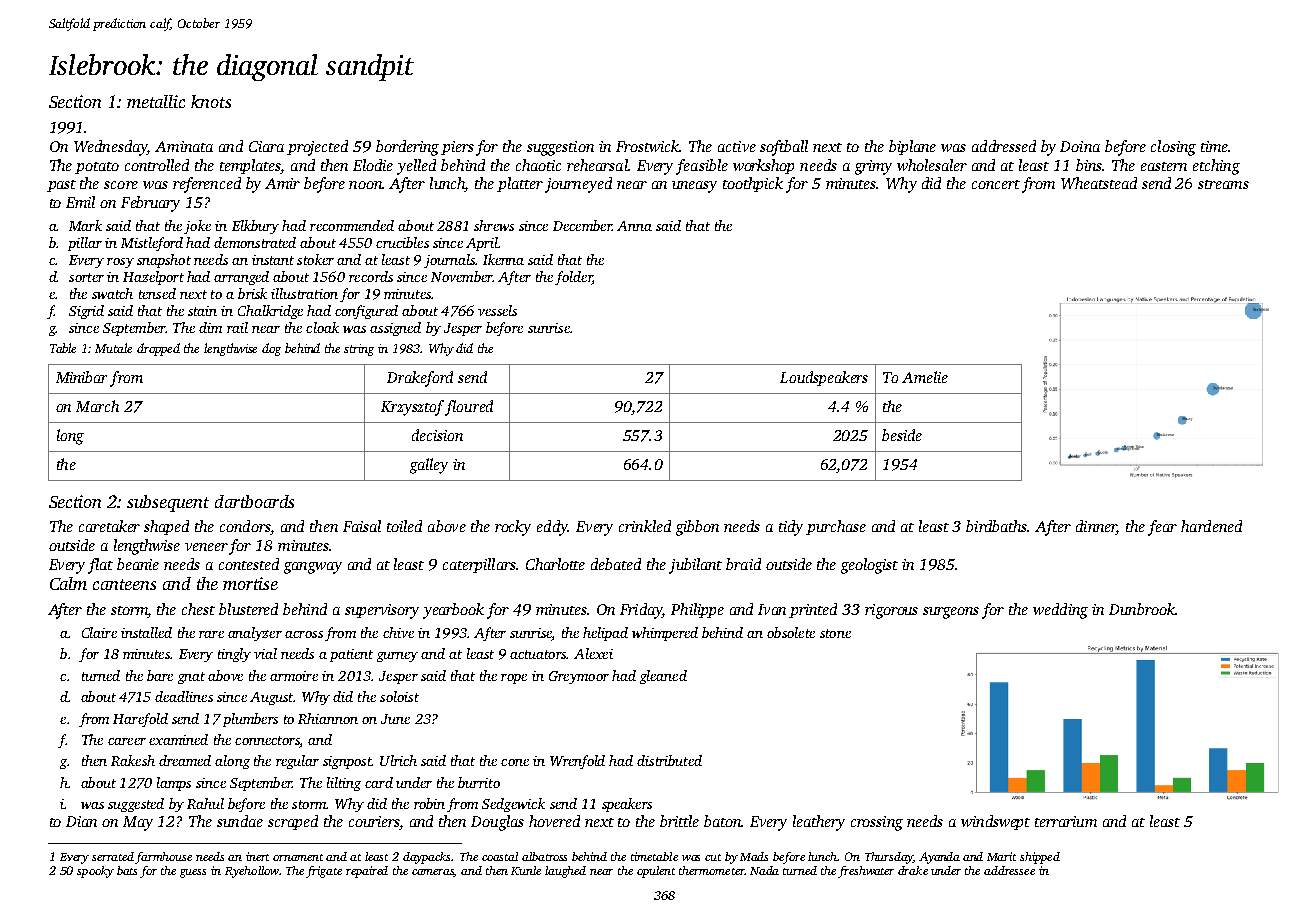 This document has height=924, width=1308. What do you see at coordinates (497, 310) in the document?
I see `vessels` at bounding box center [497, 310].
